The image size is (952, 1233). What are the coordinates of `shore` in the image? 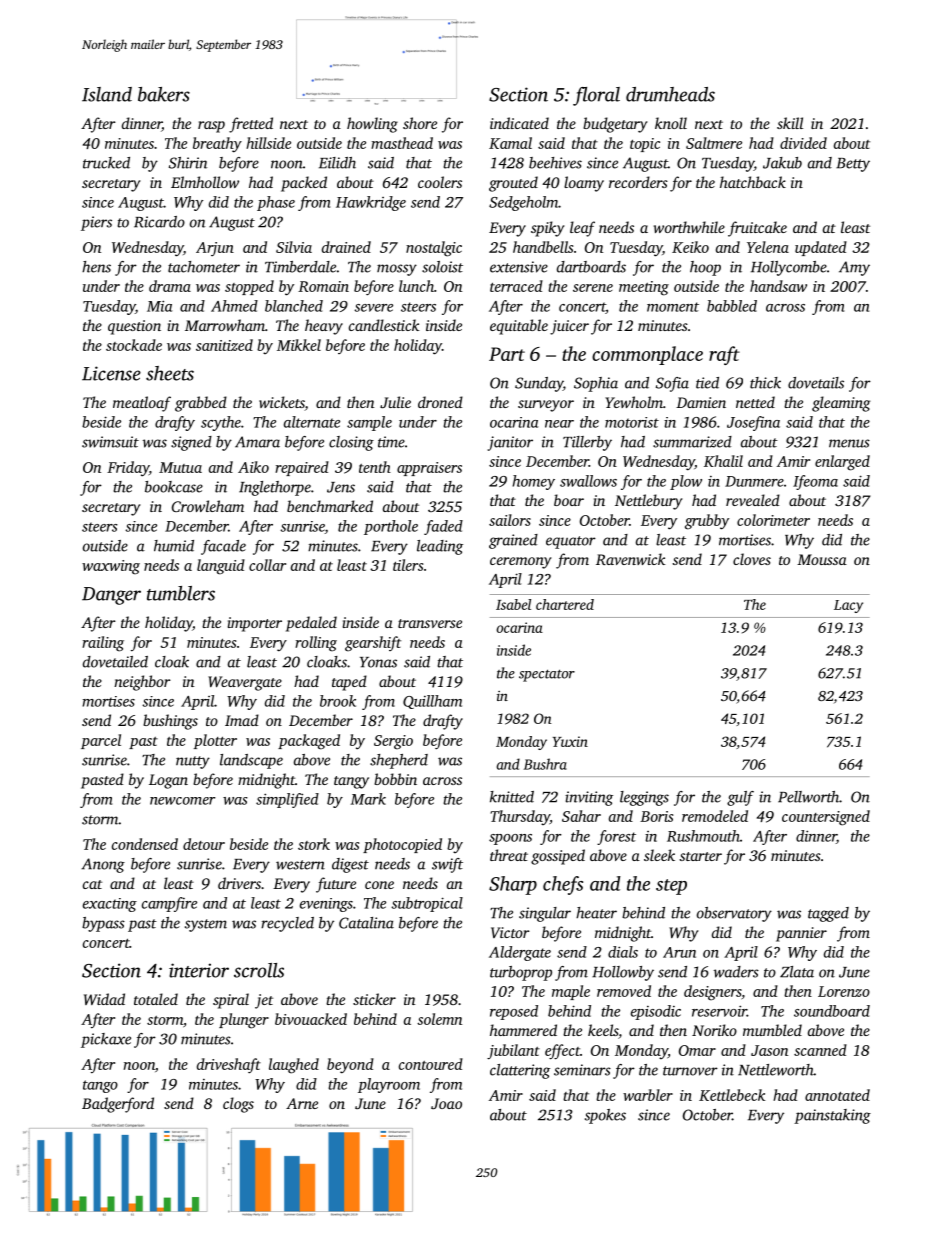 It's located at (420, 123).
